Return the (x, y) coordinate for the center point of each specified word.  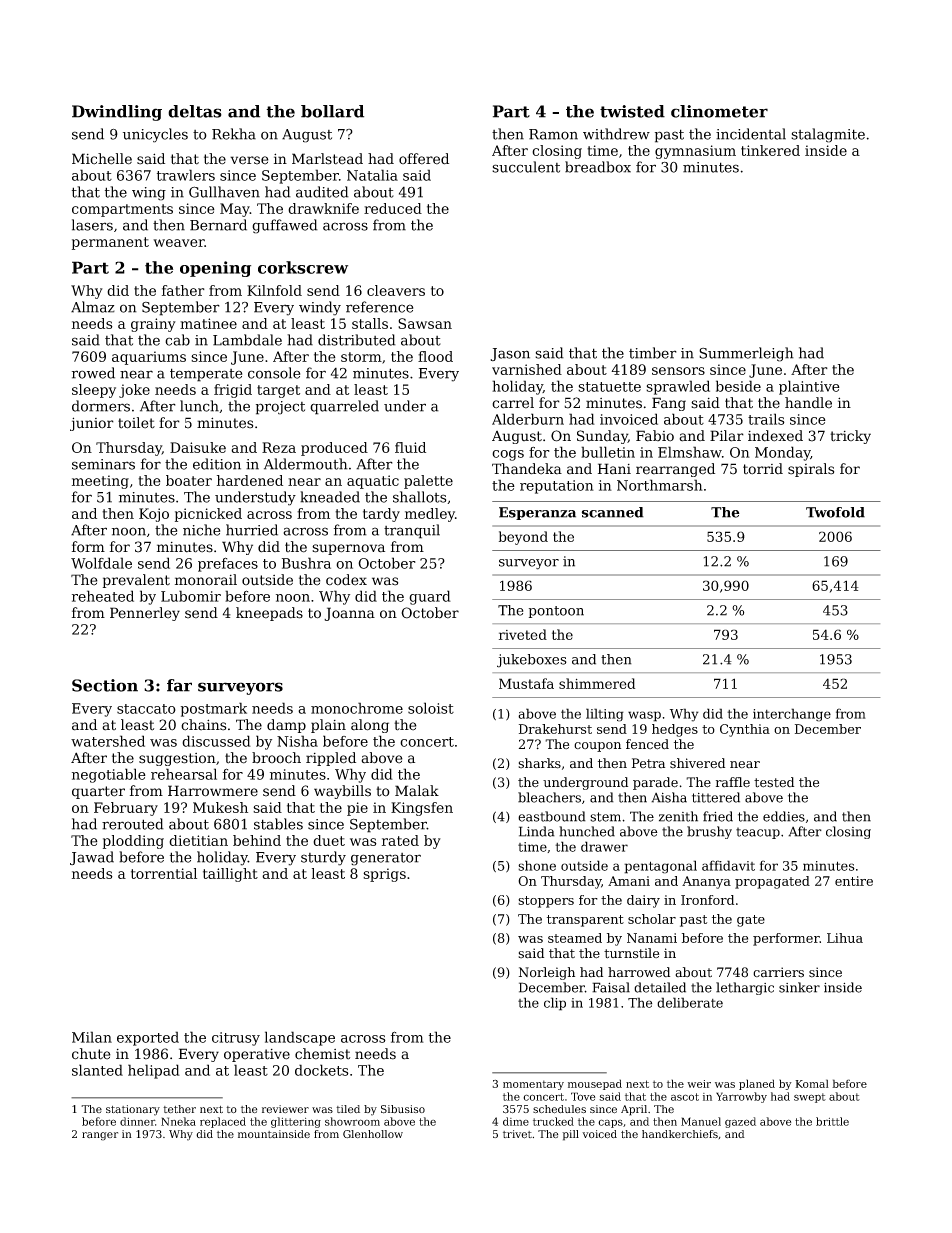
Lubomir (191, 596)
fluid (410, 447)
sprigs (384, 875)
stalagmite (828, 135)
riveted (523, 634)
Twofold (835, 512)
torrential (164, 873)
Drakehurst (555, 729)
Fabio (655, 436)
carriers (778, 972)
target (278, 391)
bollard (332, 111)
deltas (195, 111)
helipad (154, 1071)
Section (105, 685)
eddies (784, 816)
